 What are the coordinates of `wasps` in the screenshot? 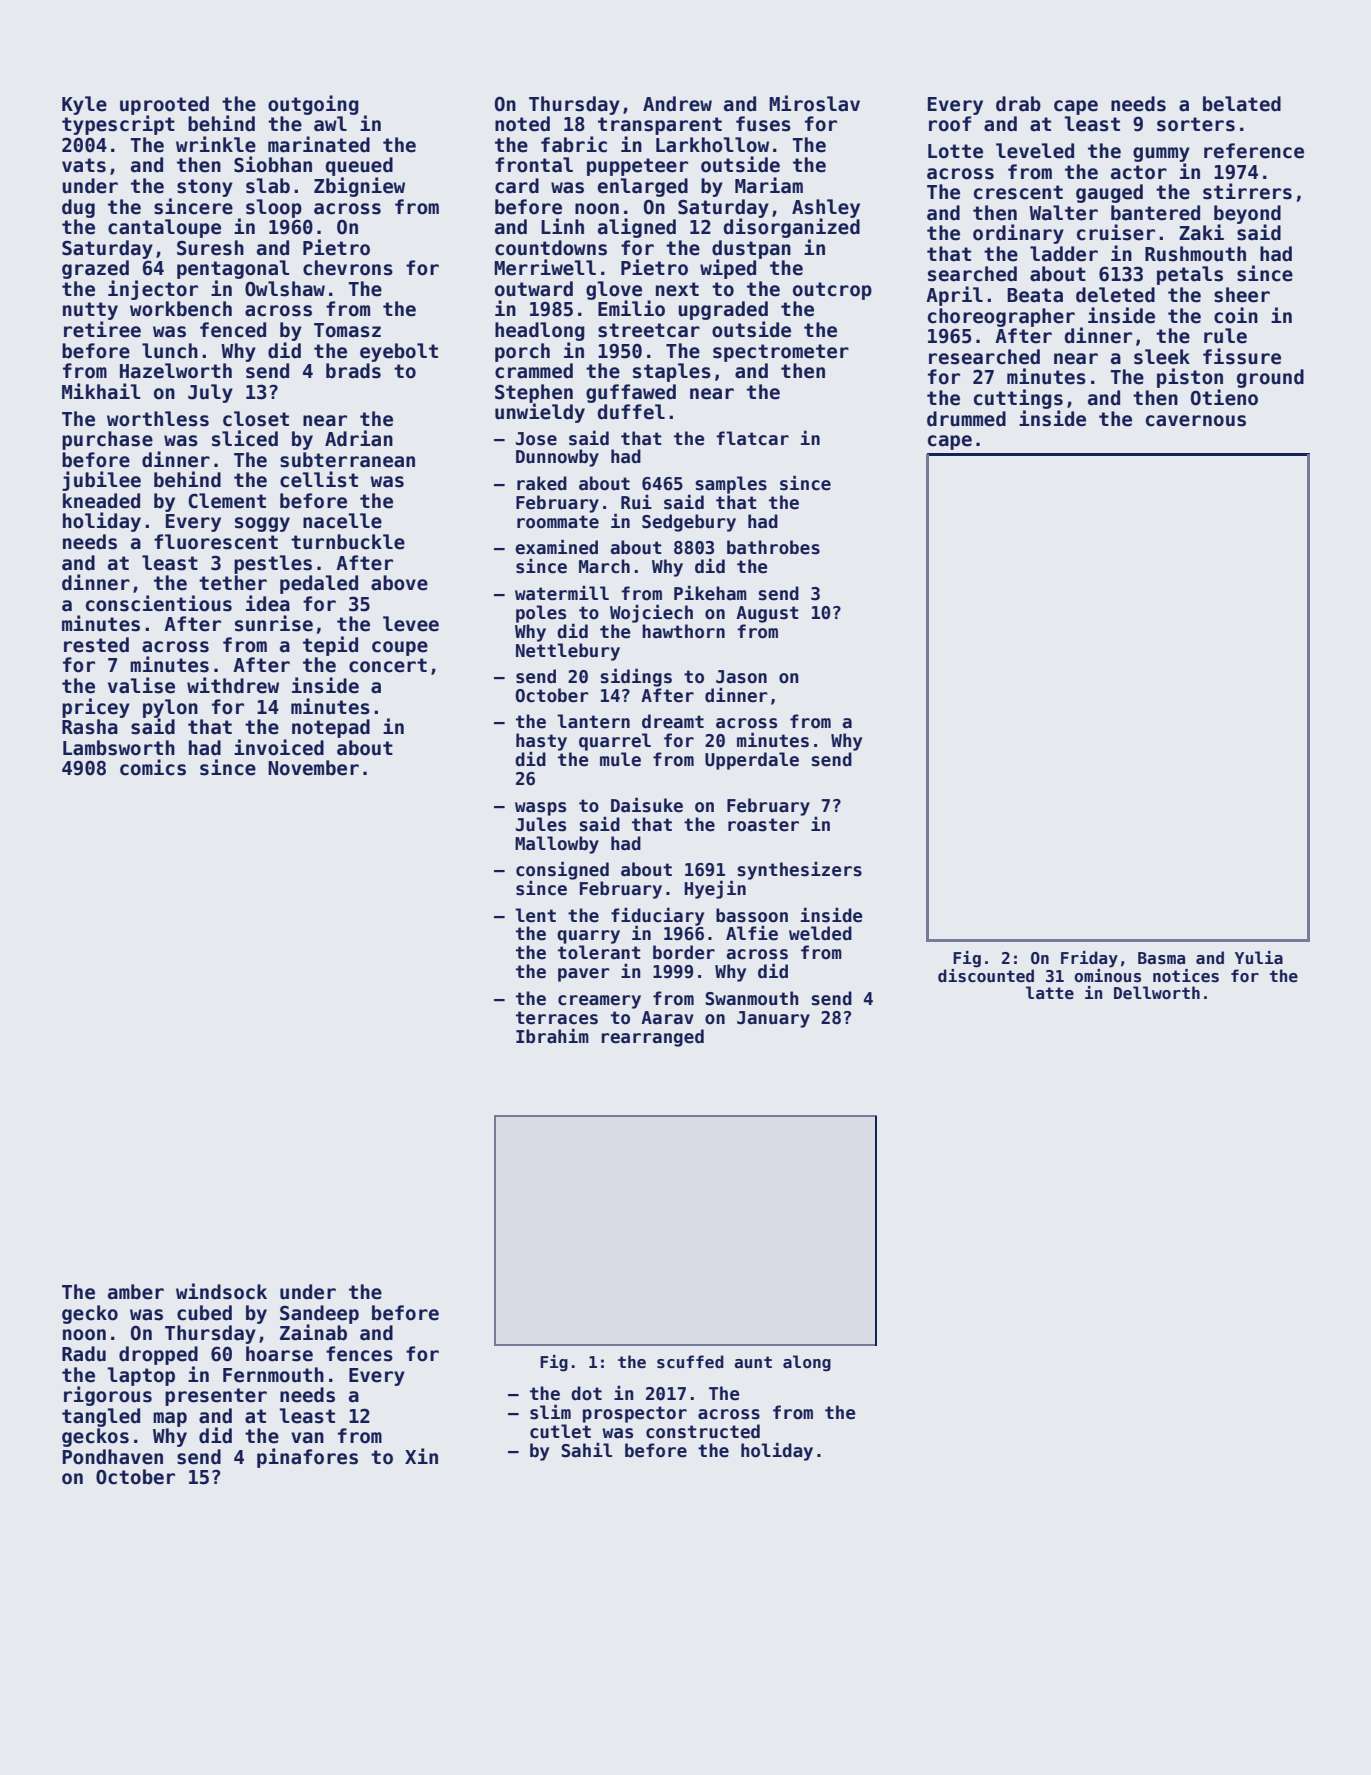 It's located at (540, 809).
